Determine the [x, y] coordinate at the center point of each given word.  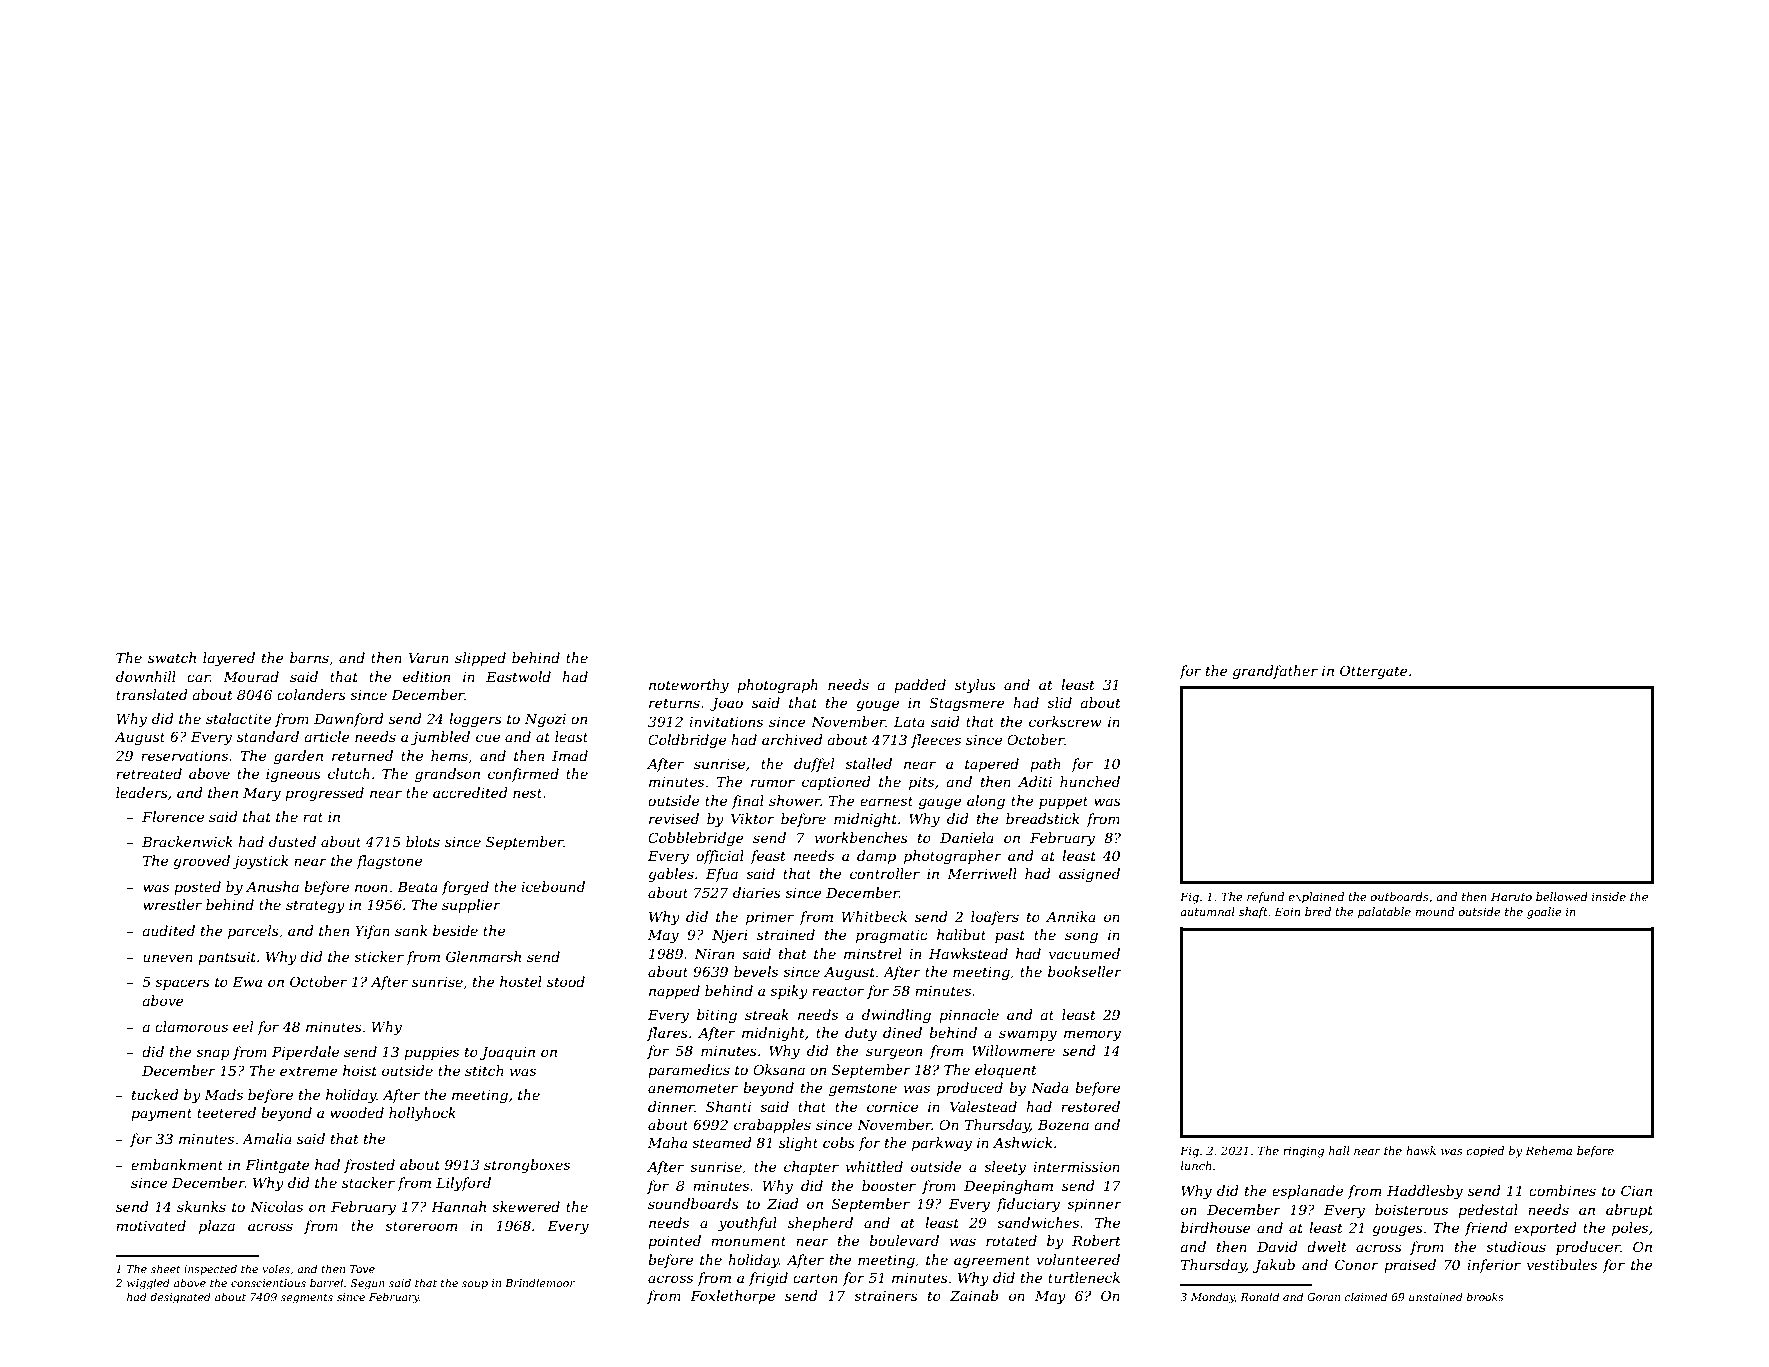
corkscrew [1065, 721]
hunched [1090, 781]
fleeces [936, 741]
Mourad [251, 676]
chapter [811, 1168]
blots [423, 841]
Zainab [974, 1295]
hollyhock [422, 1114]
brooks [1485, 1296]
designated [180, 1298]
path [1045, 765]
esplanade [1307, 1192]
